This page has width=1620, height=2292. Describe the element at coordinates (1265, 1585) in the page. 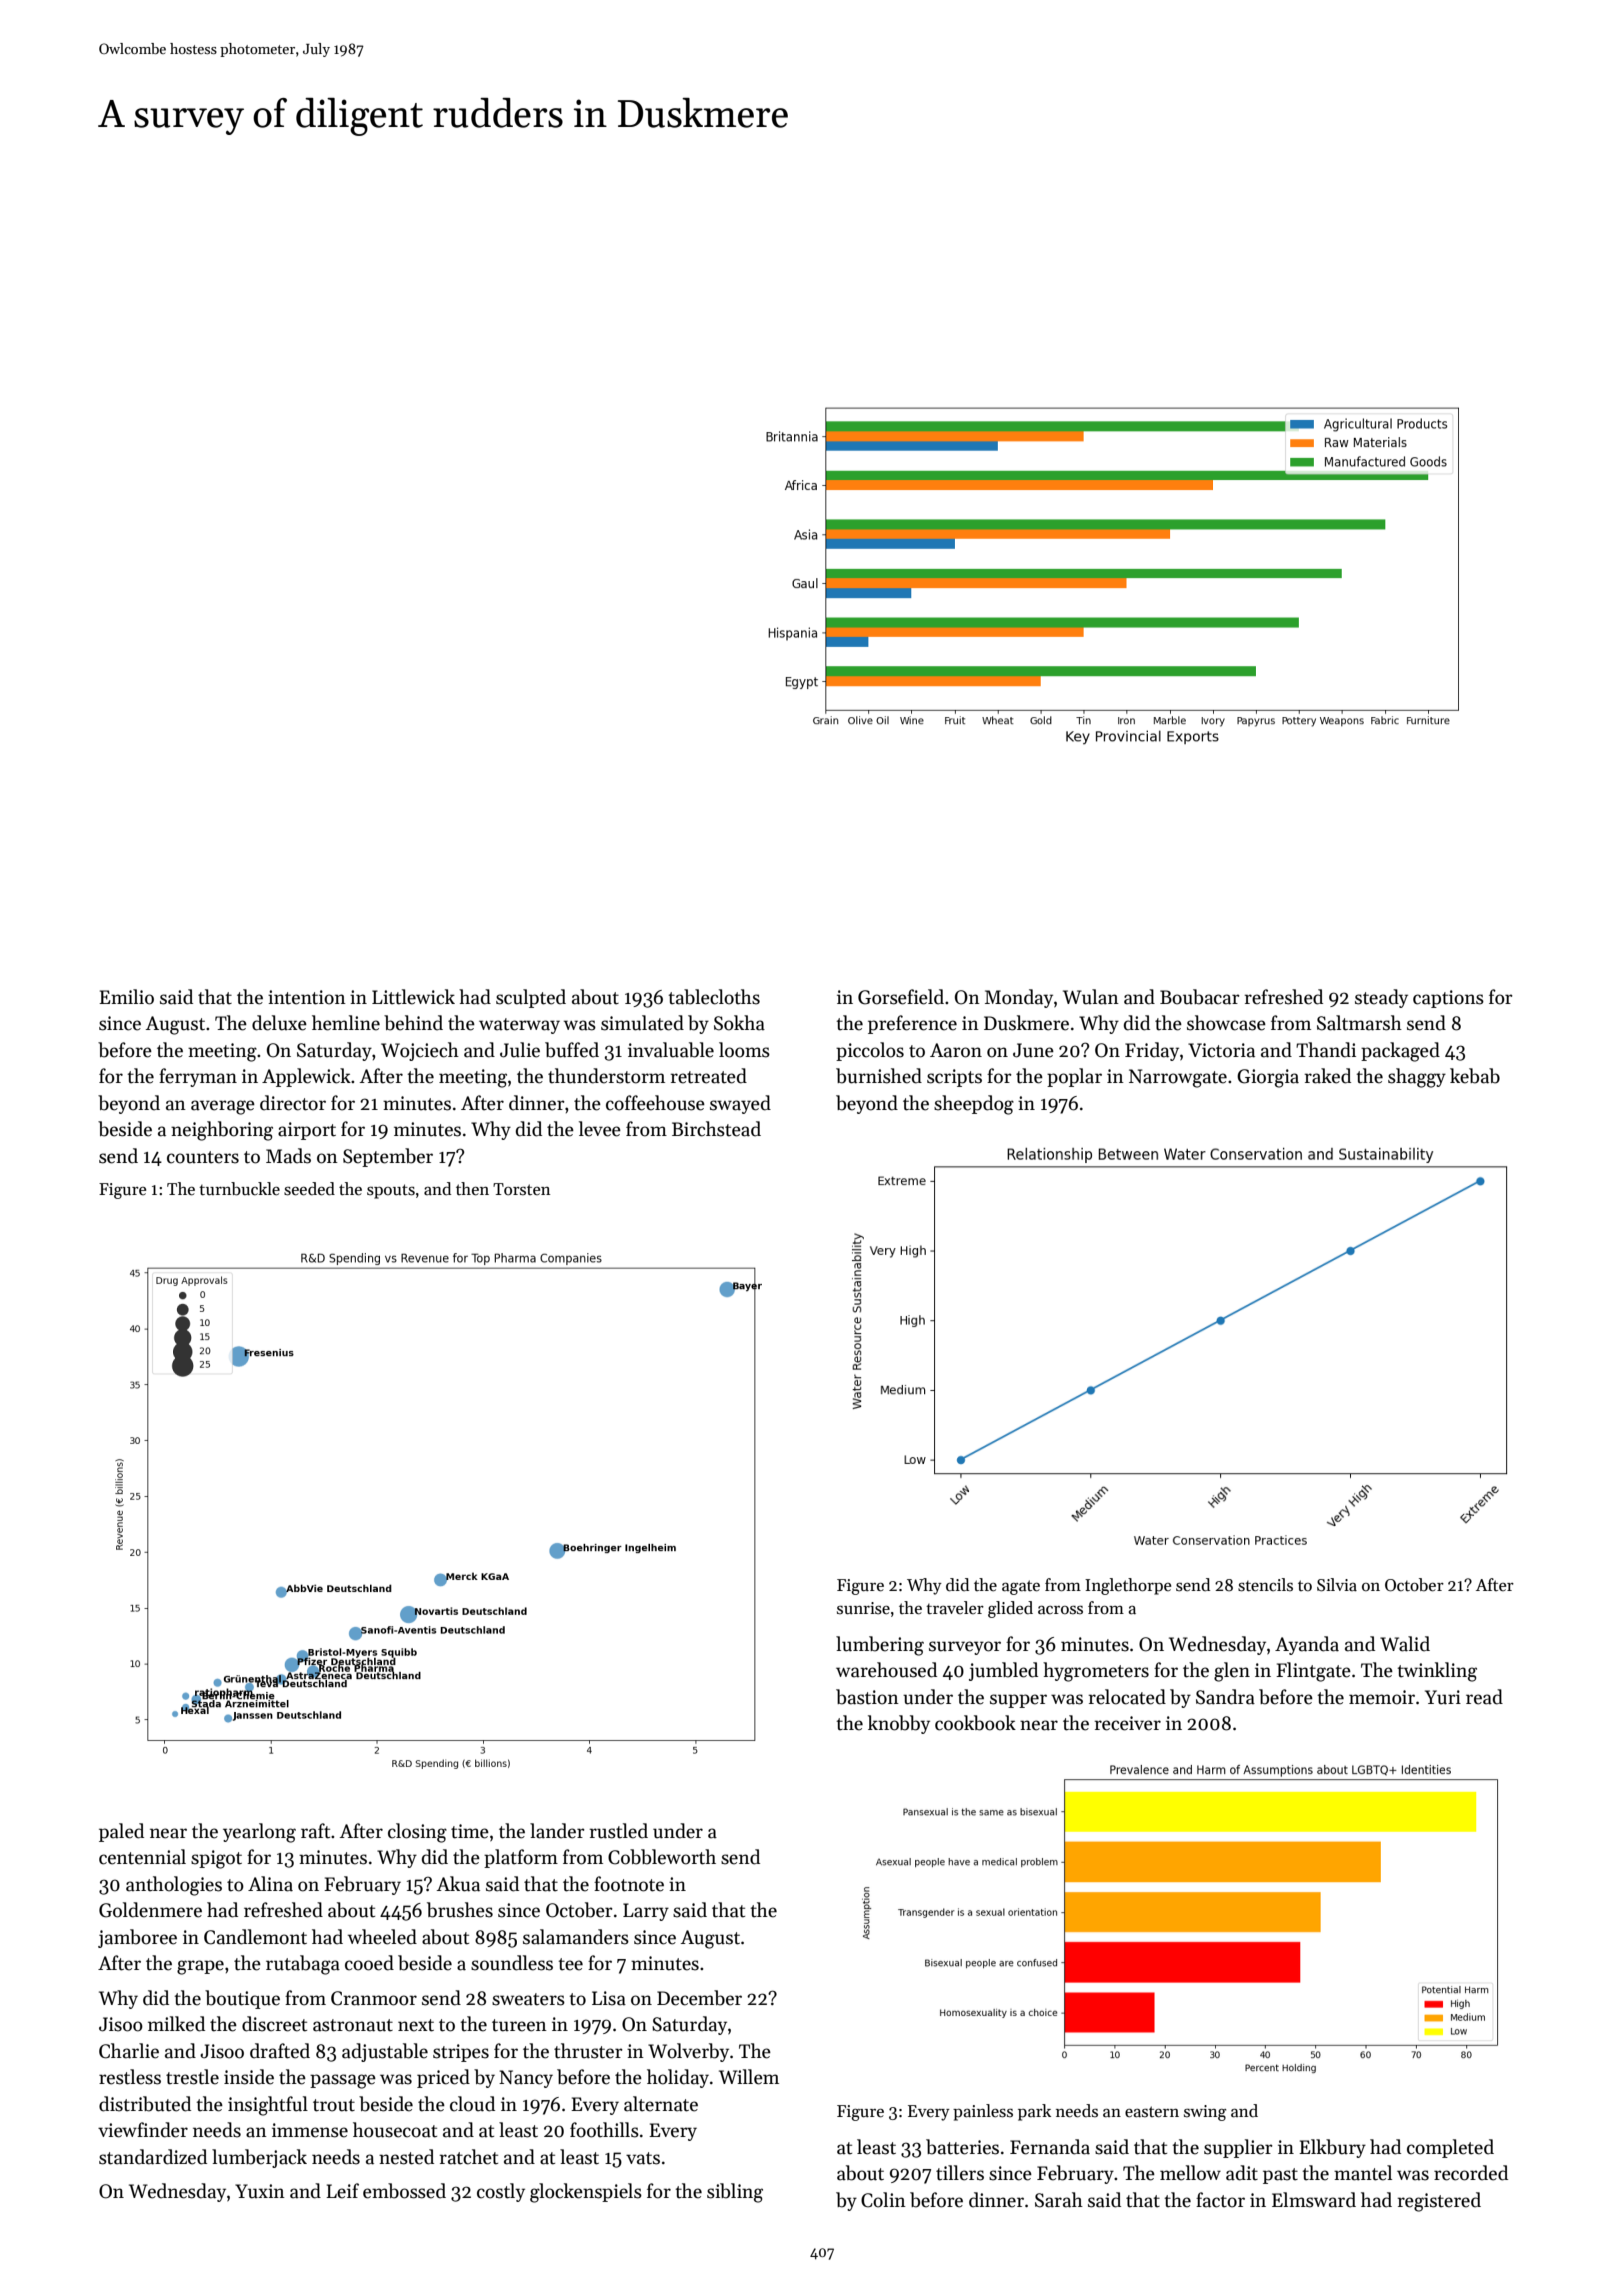

I see `stencils` at that location.
